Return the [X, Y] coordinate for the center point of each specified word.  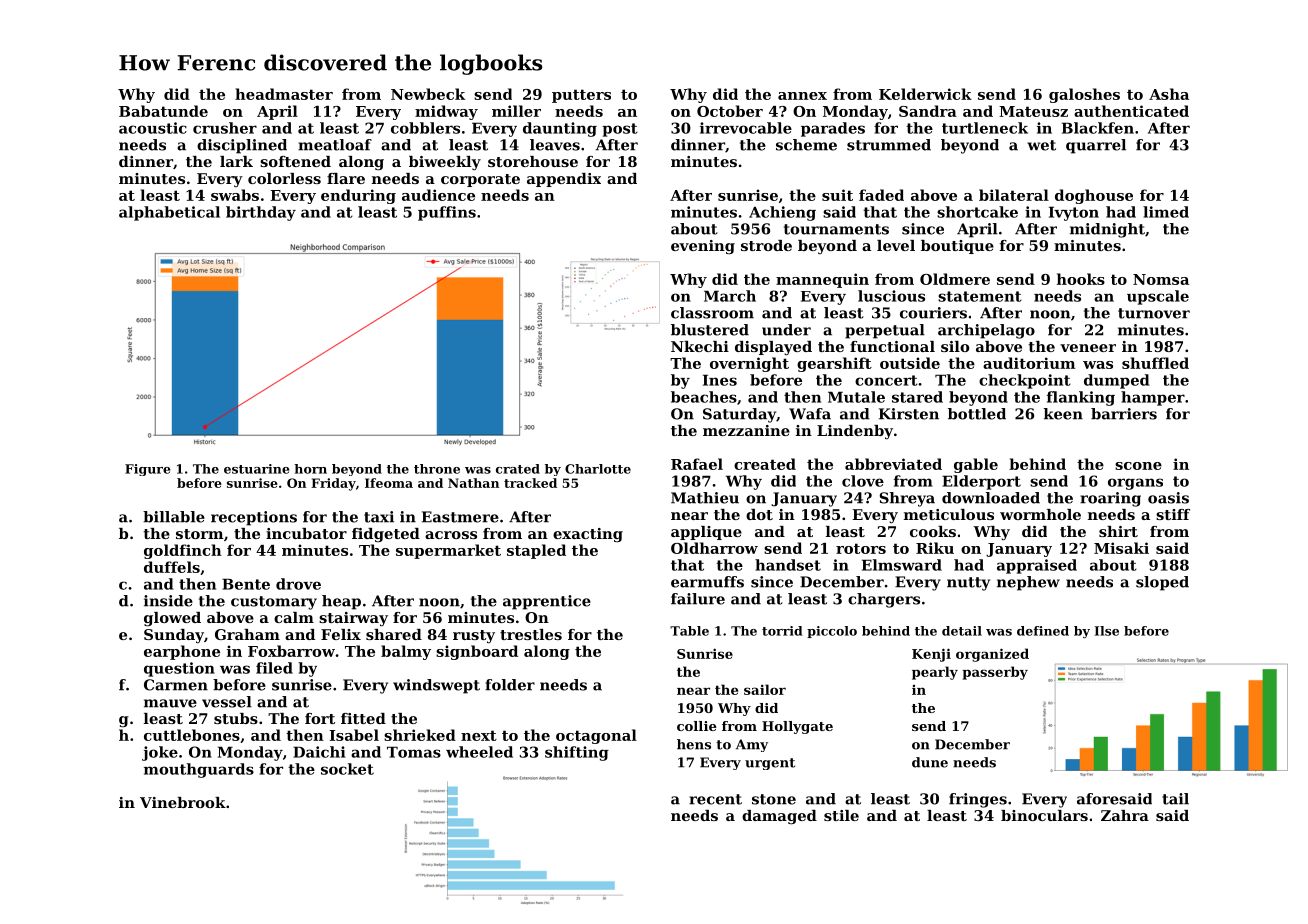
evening [703, 247]
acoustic [153, 128]
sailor [765, 689]
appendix [564, 180]
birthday [261, 213]
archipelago [986, 331]
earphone [182, 652]
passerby [995, 673]
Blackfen [1098, 128]
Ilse [1106, 631]
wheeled [479, 752]
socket [347, 769]
